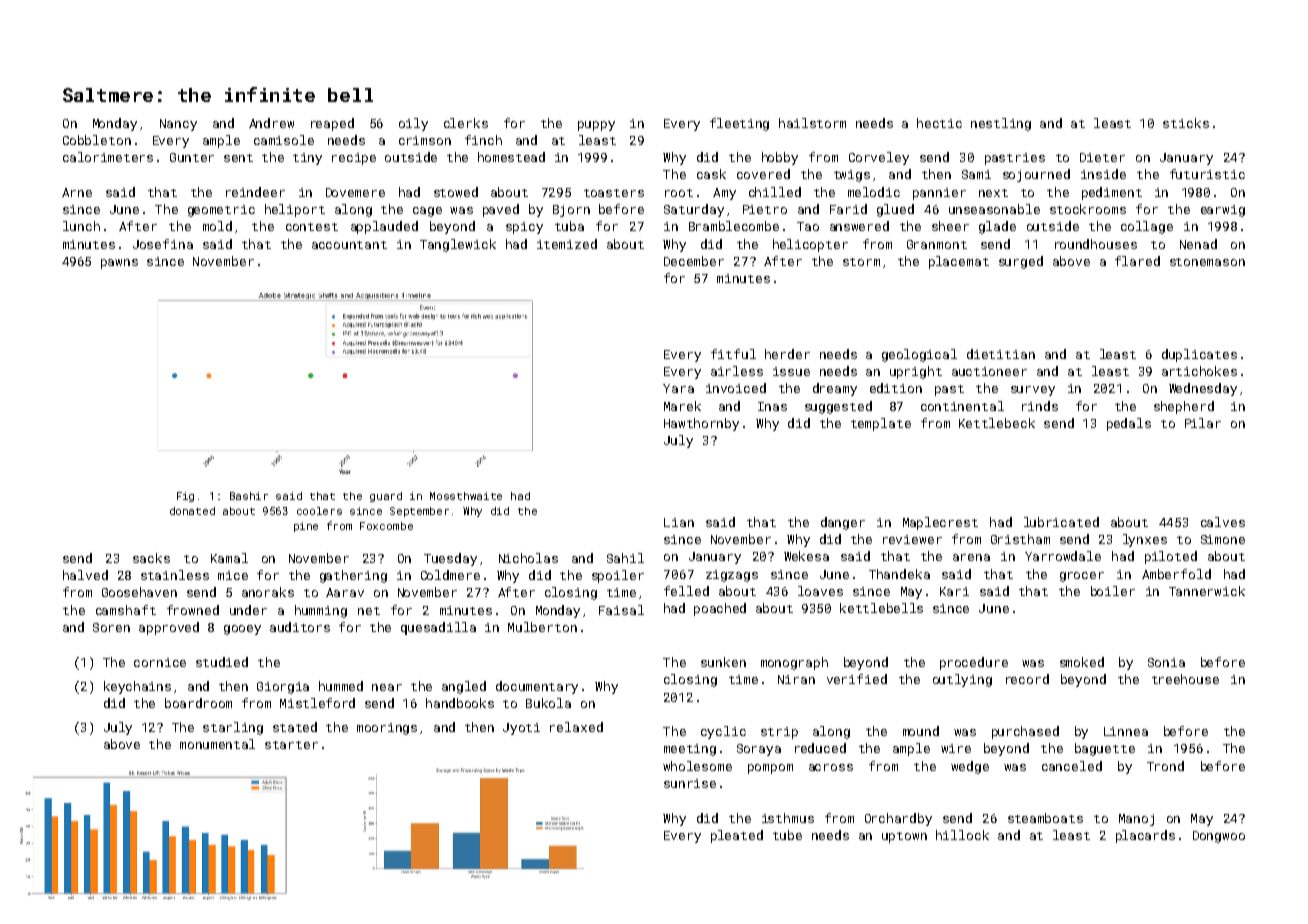  I want to click on Lian, so click(679, 522).
